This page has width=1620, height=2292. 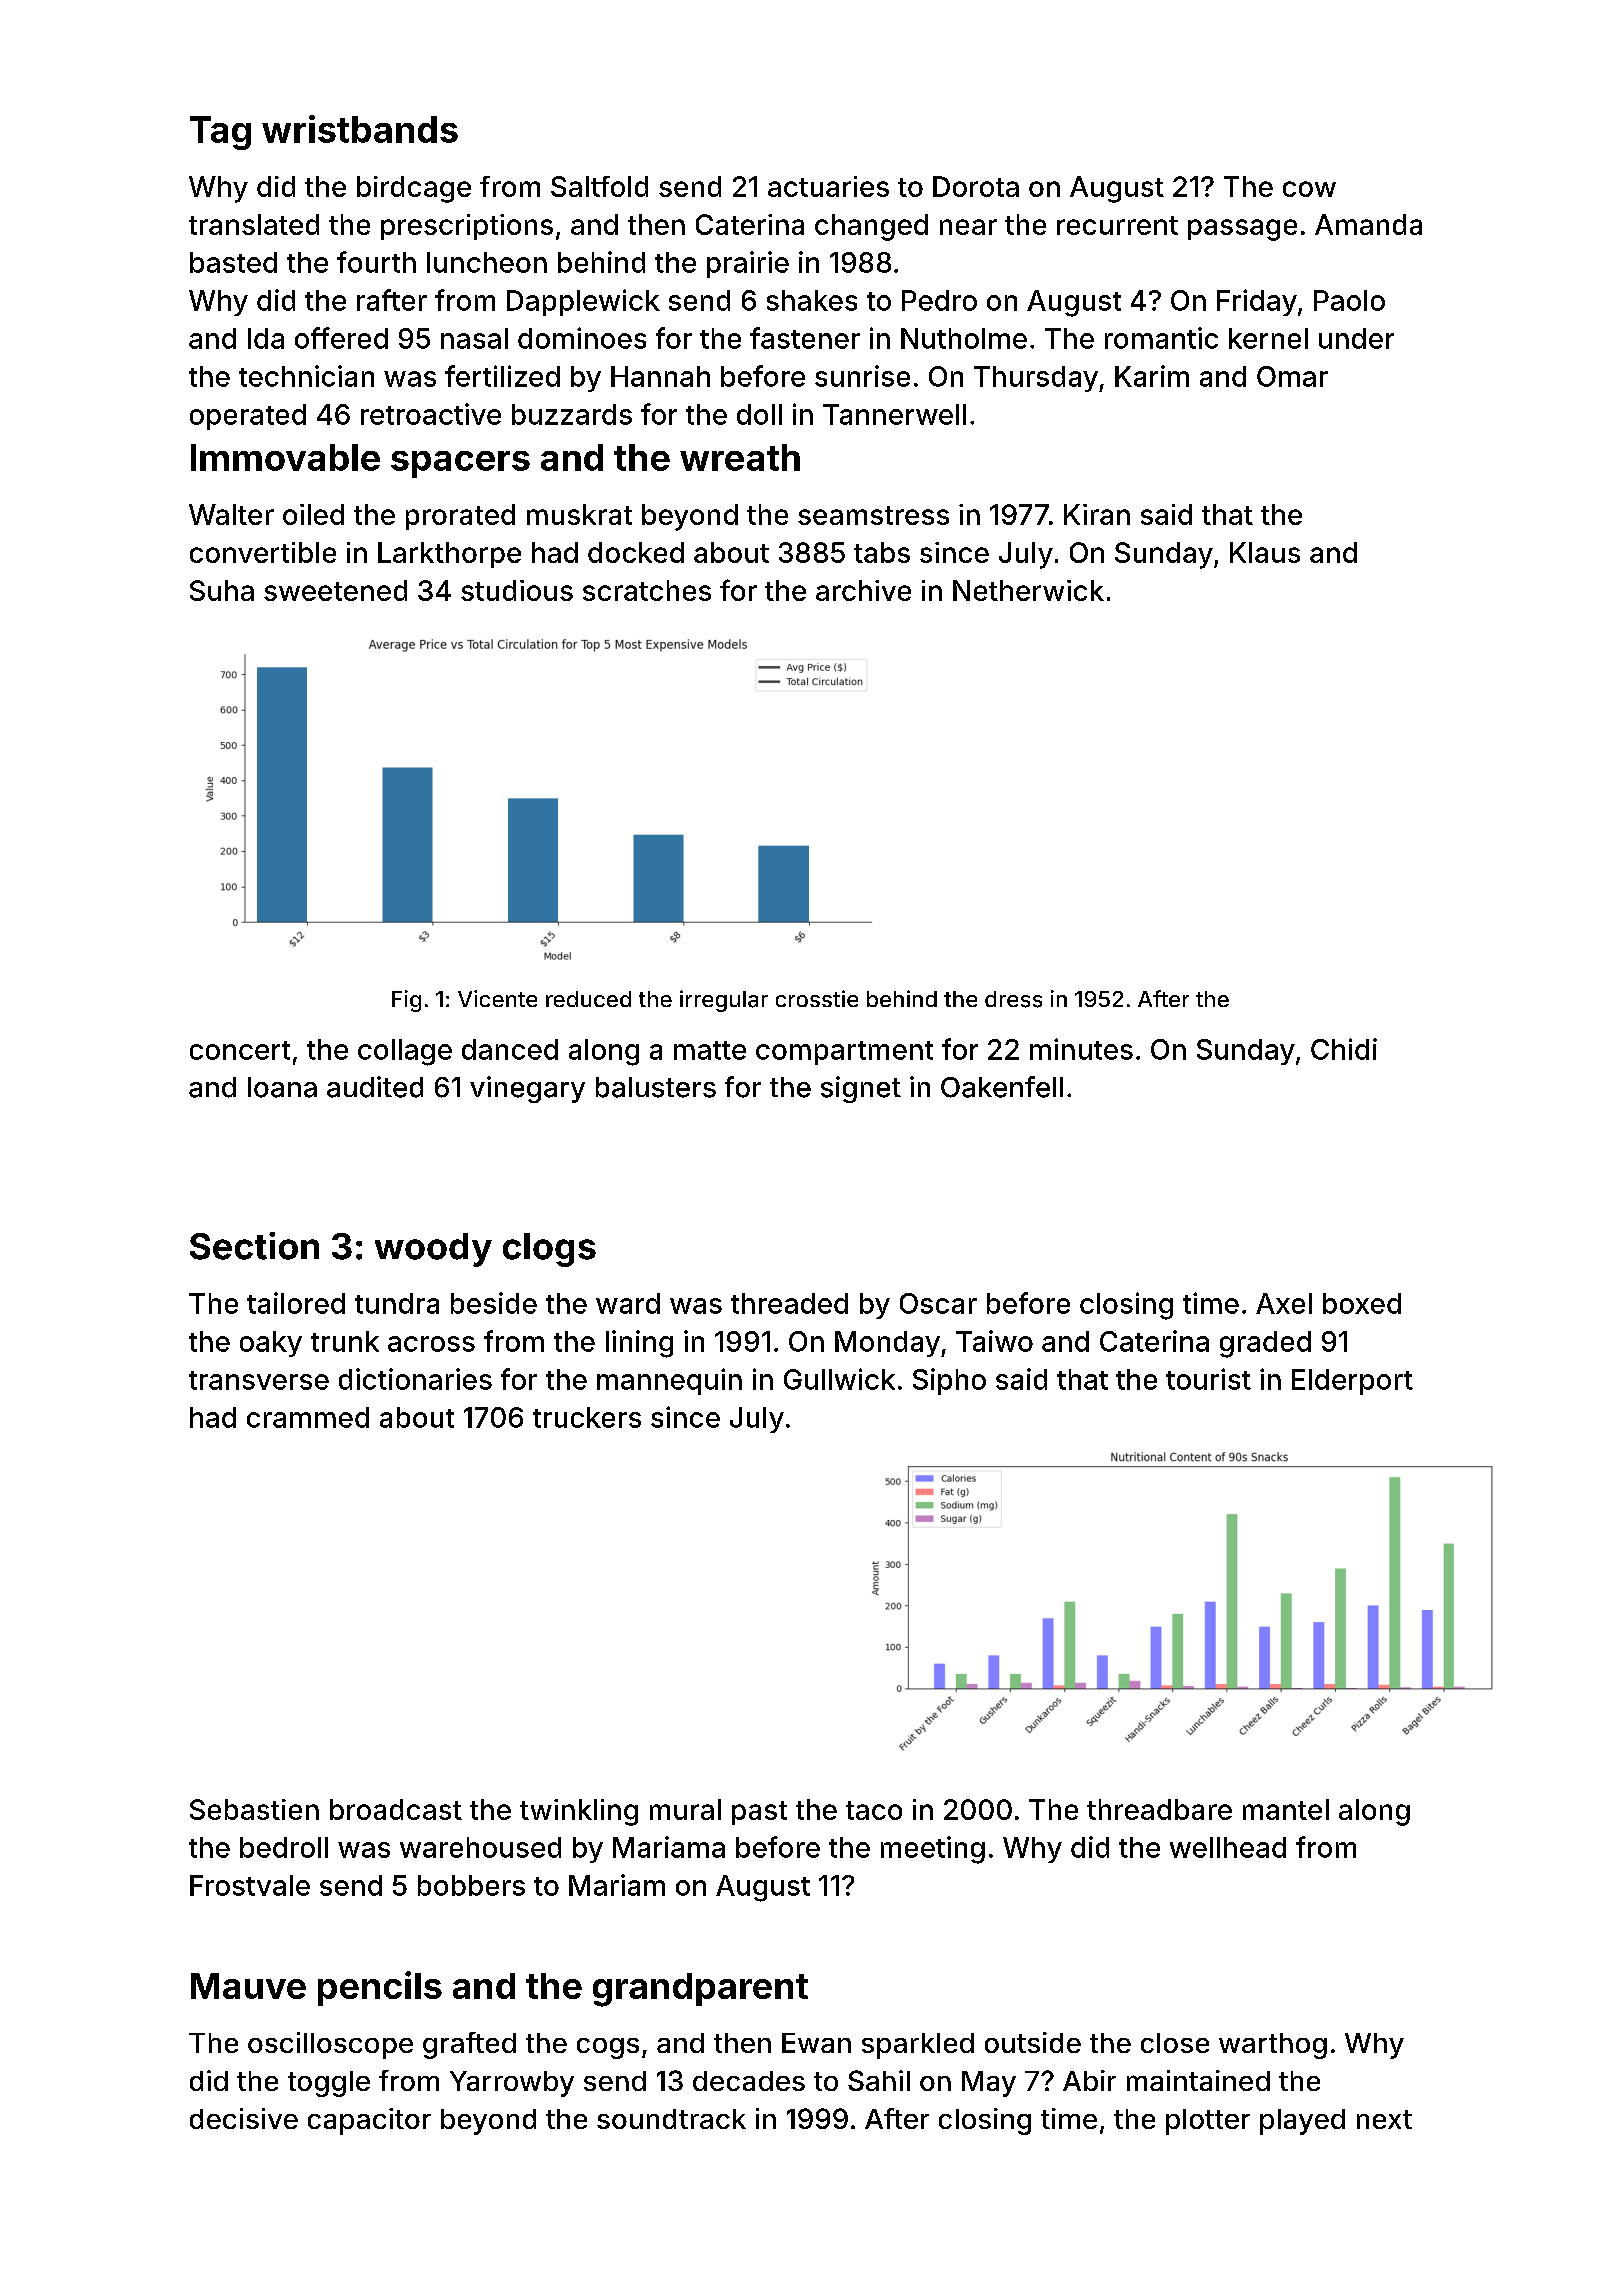 I want to click on Oscar, so click(x=938, y=1303).
